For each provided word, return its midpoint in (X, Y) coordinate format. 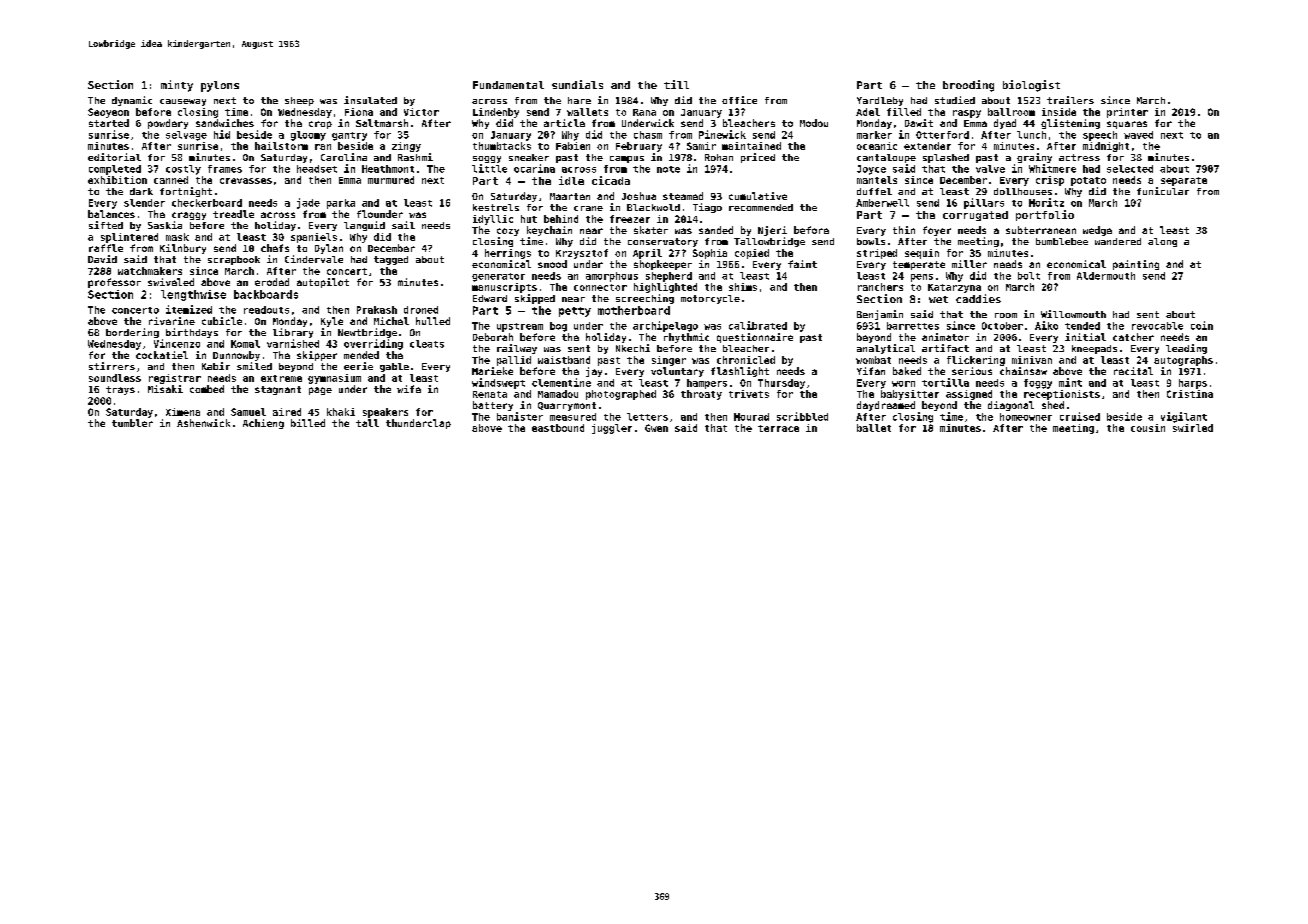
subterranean (1041, 230)
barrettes (913, 326)
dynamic (132, 101)
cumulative (758, 196)
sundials (577, 84)
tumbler (132, 423)
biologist (1031, 86)
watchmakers (150, 271)
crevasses (246, 181)
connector (600, 287)
